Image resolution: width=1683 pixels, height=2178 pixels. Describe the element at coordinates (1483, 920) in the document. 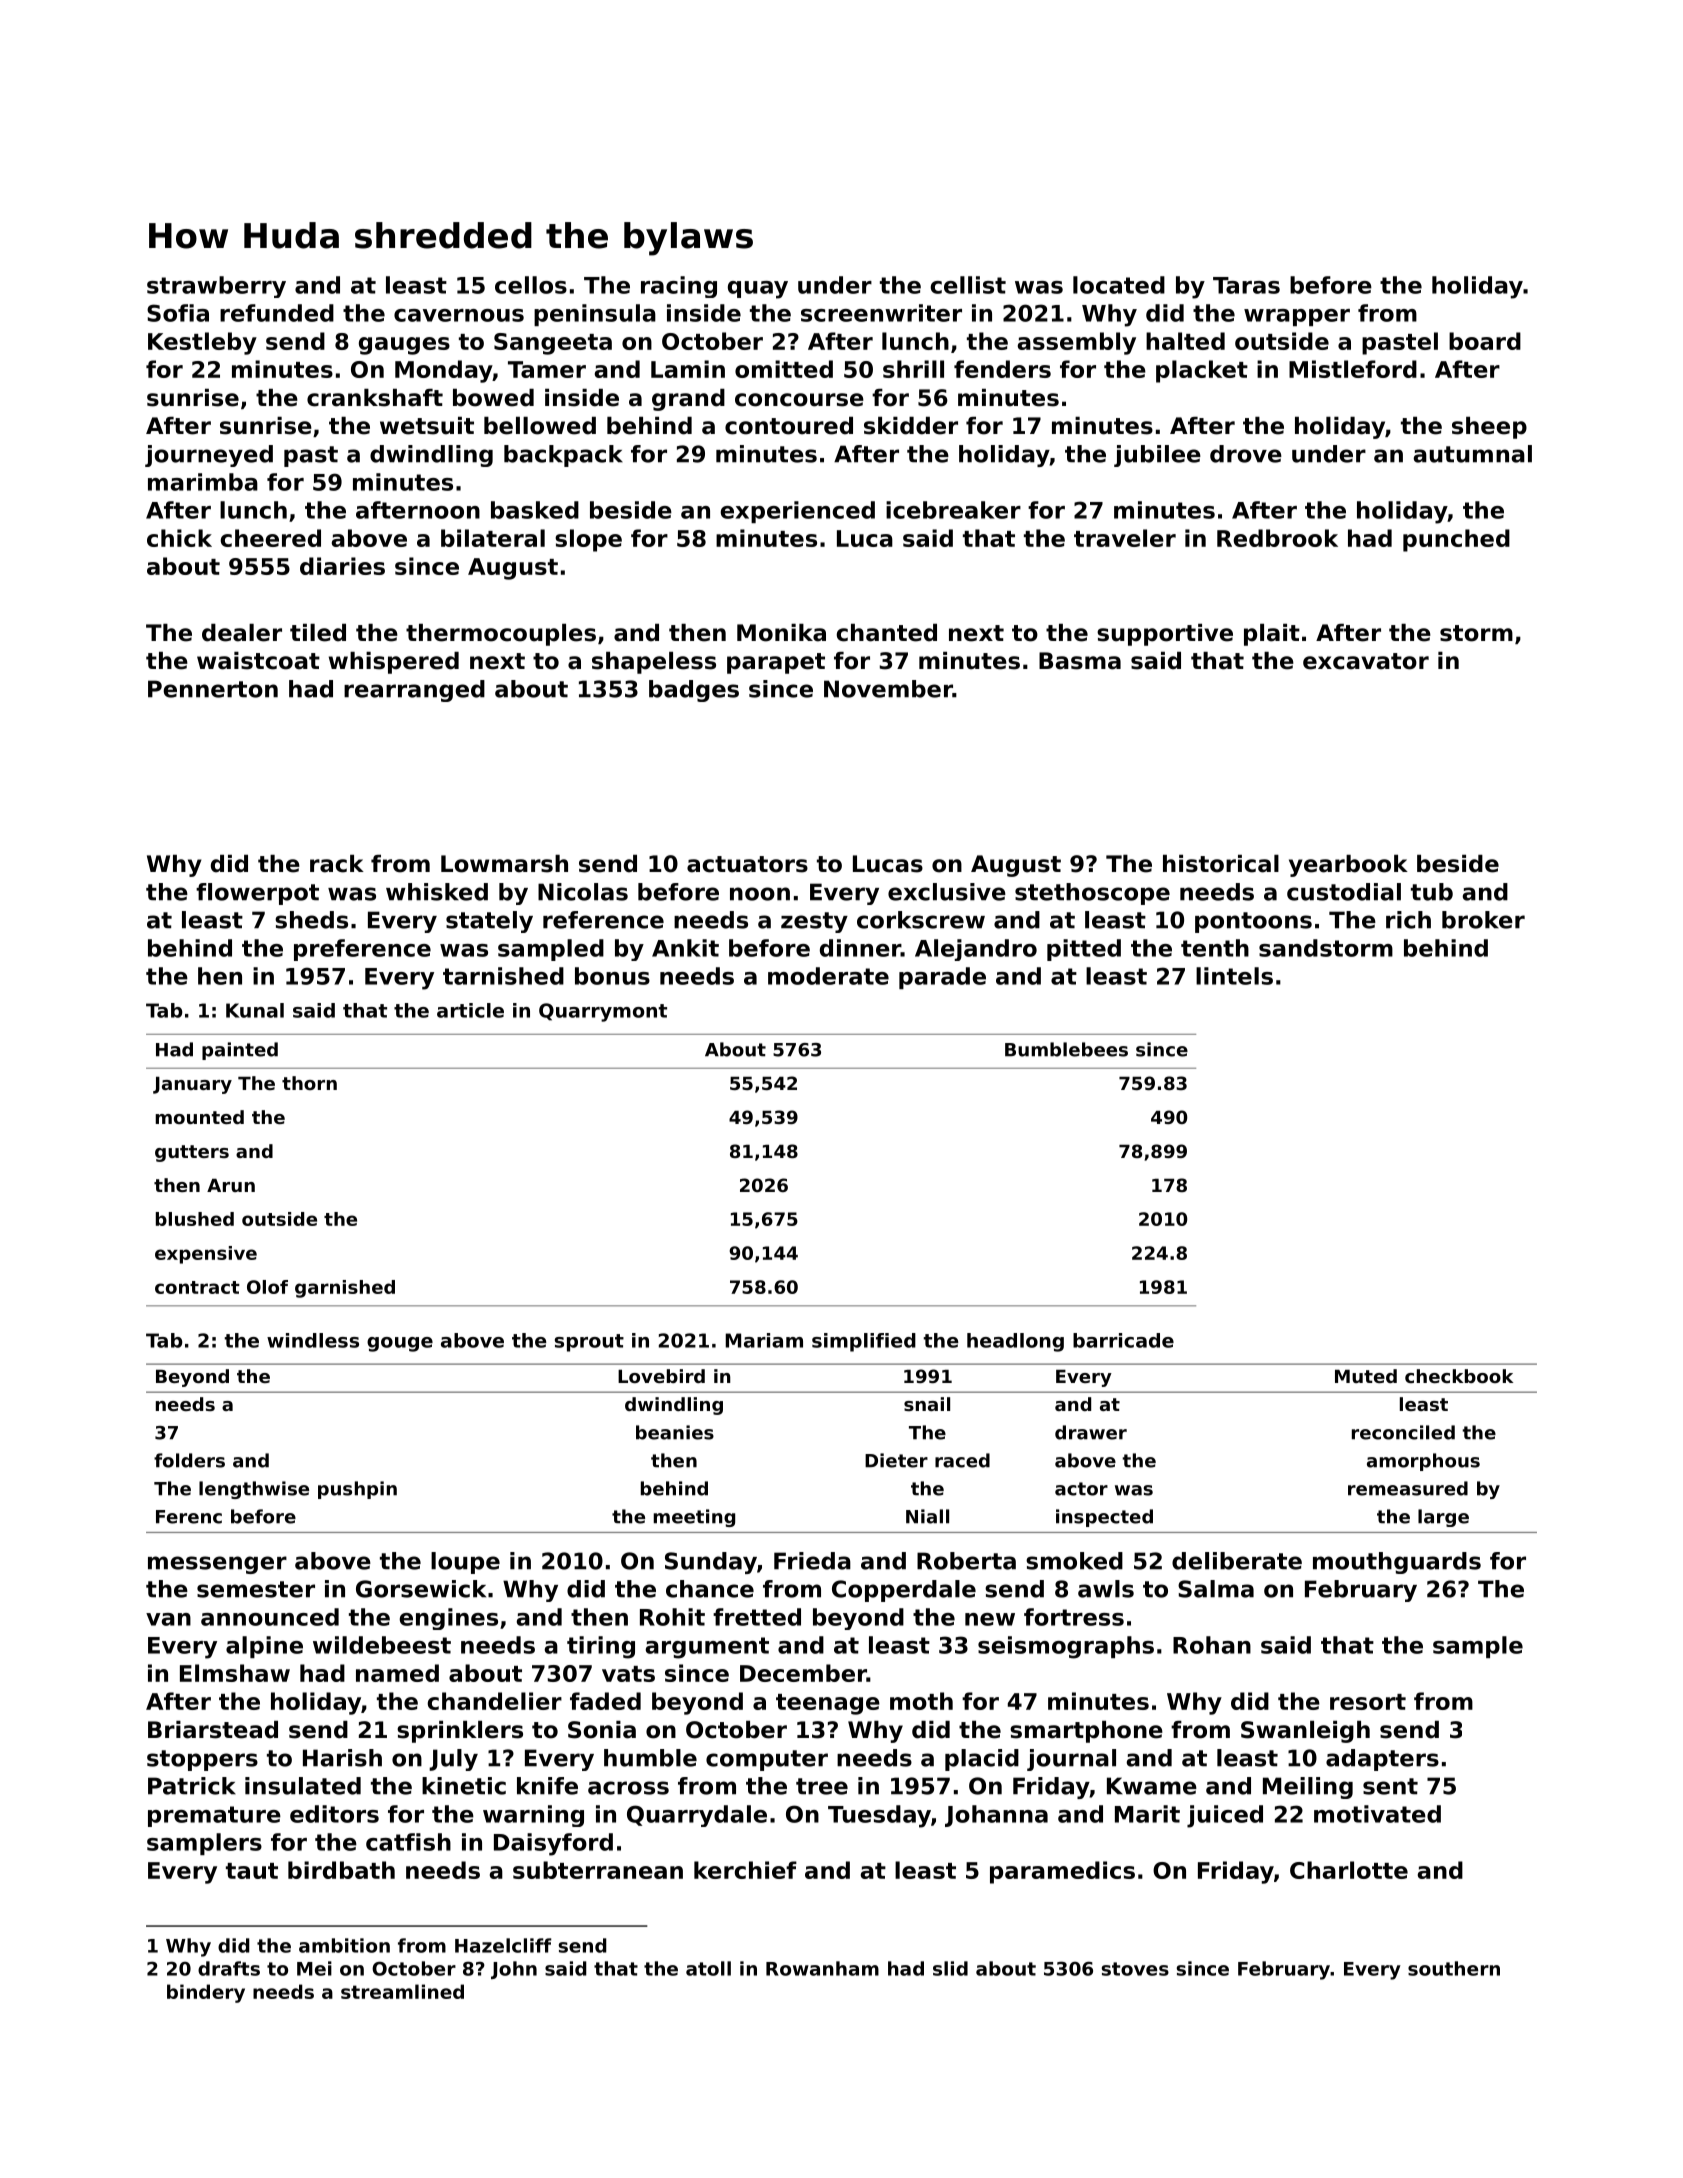

I see `broker` at that location.
